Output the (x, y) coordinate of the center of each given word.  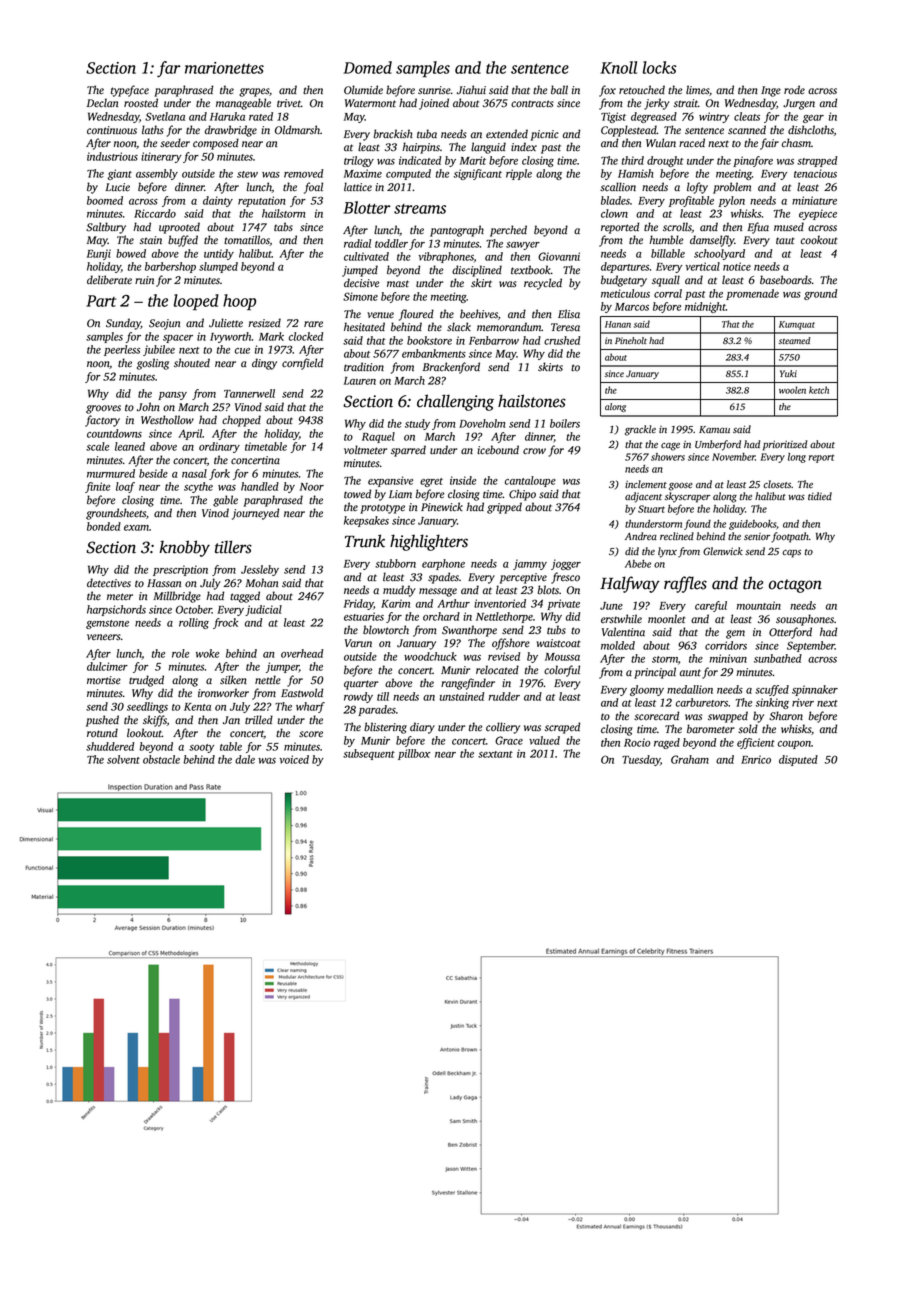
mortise (104, 680)
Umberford (718, 445)
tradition (364, 367)
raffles (685, 584)
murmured (111, 473)
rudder (504, 696)
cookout (819, 240)
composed (216, 144)
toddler (391, 243)
